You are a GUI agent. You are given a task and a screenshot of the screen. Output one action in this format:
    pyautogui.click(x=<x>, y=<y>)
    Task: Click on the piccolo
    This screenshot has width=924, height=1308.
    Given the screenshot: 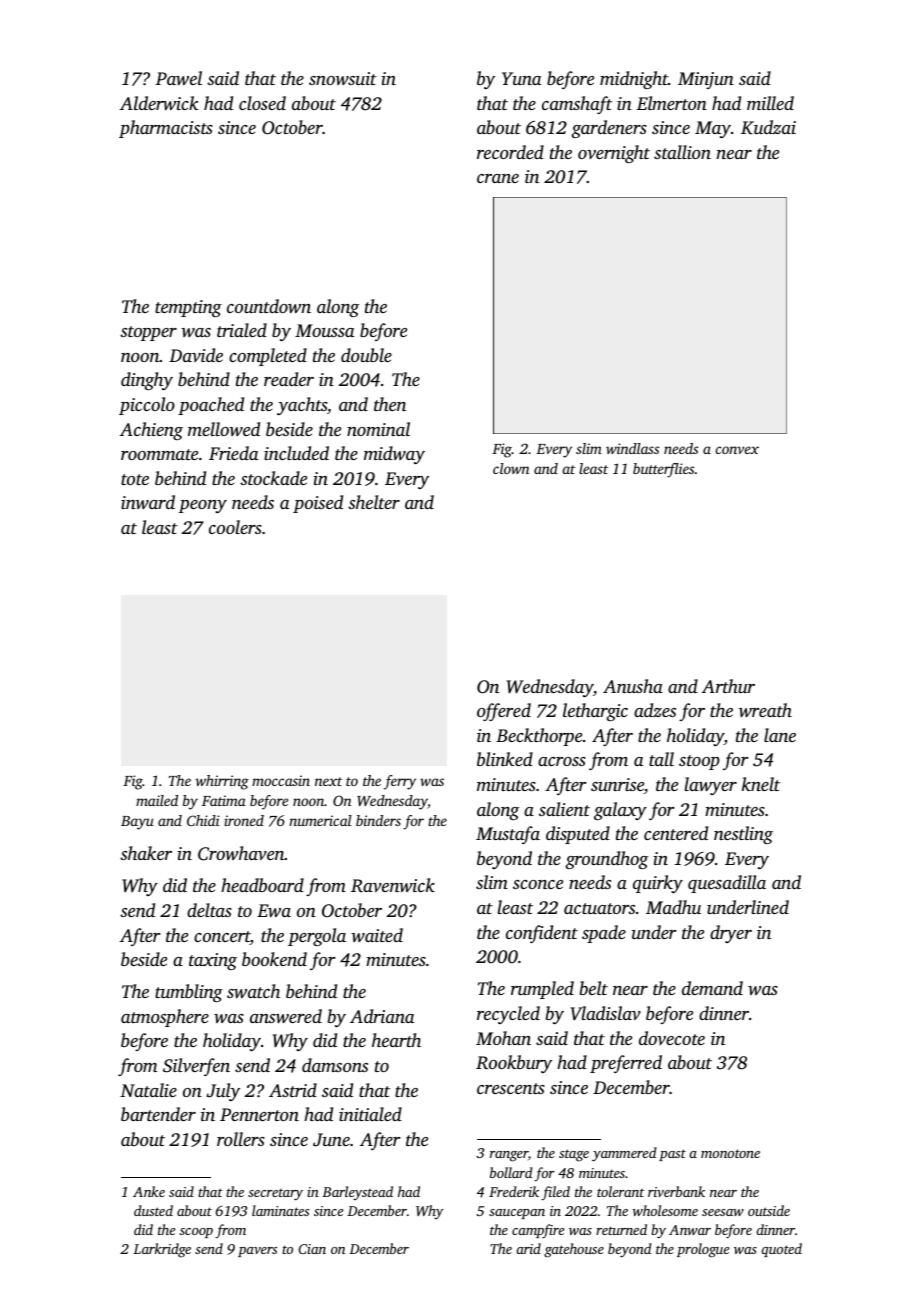 What is the action you would take?
    pyautogui.click(x=147, y=406)
